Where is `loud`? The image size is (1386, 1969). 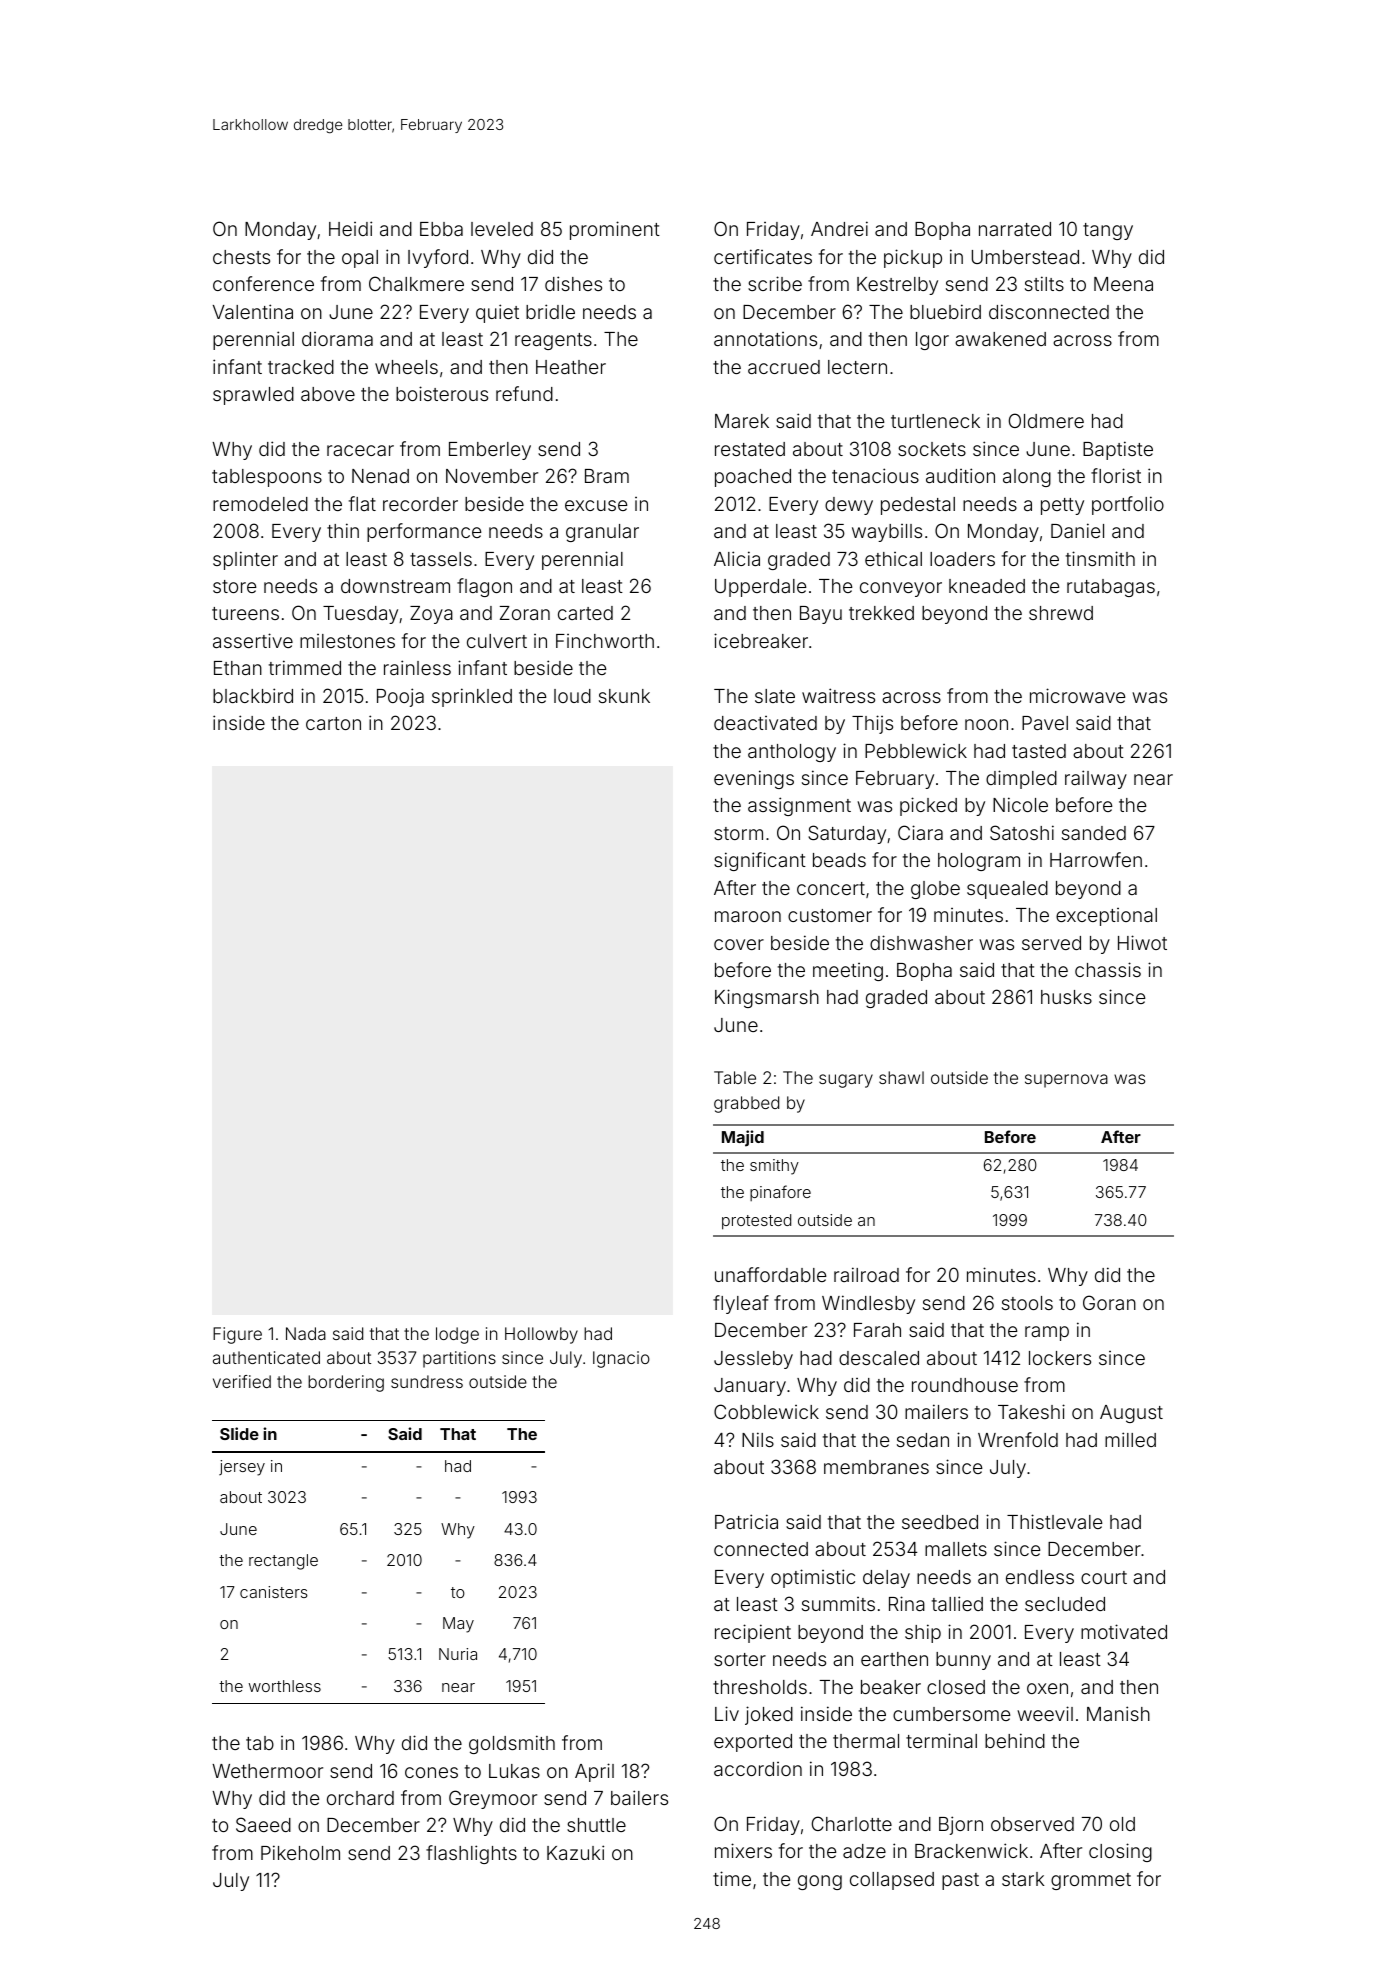 loud is located at coordinates (572, 696).
